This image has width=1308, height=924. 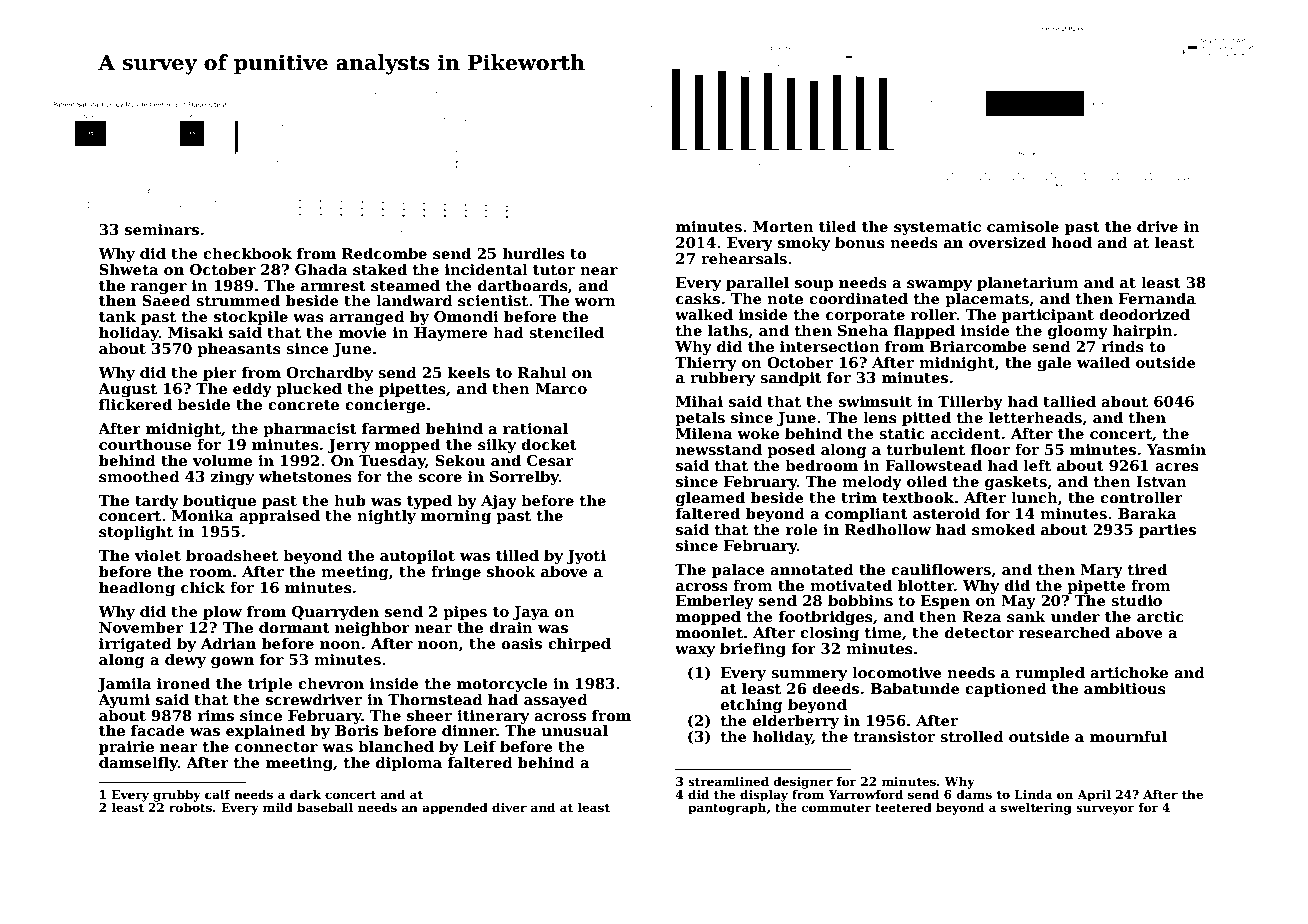 What do you see at coordinates (751, 705) in the image?
I see `etching` at bounding box center [751, 705].
